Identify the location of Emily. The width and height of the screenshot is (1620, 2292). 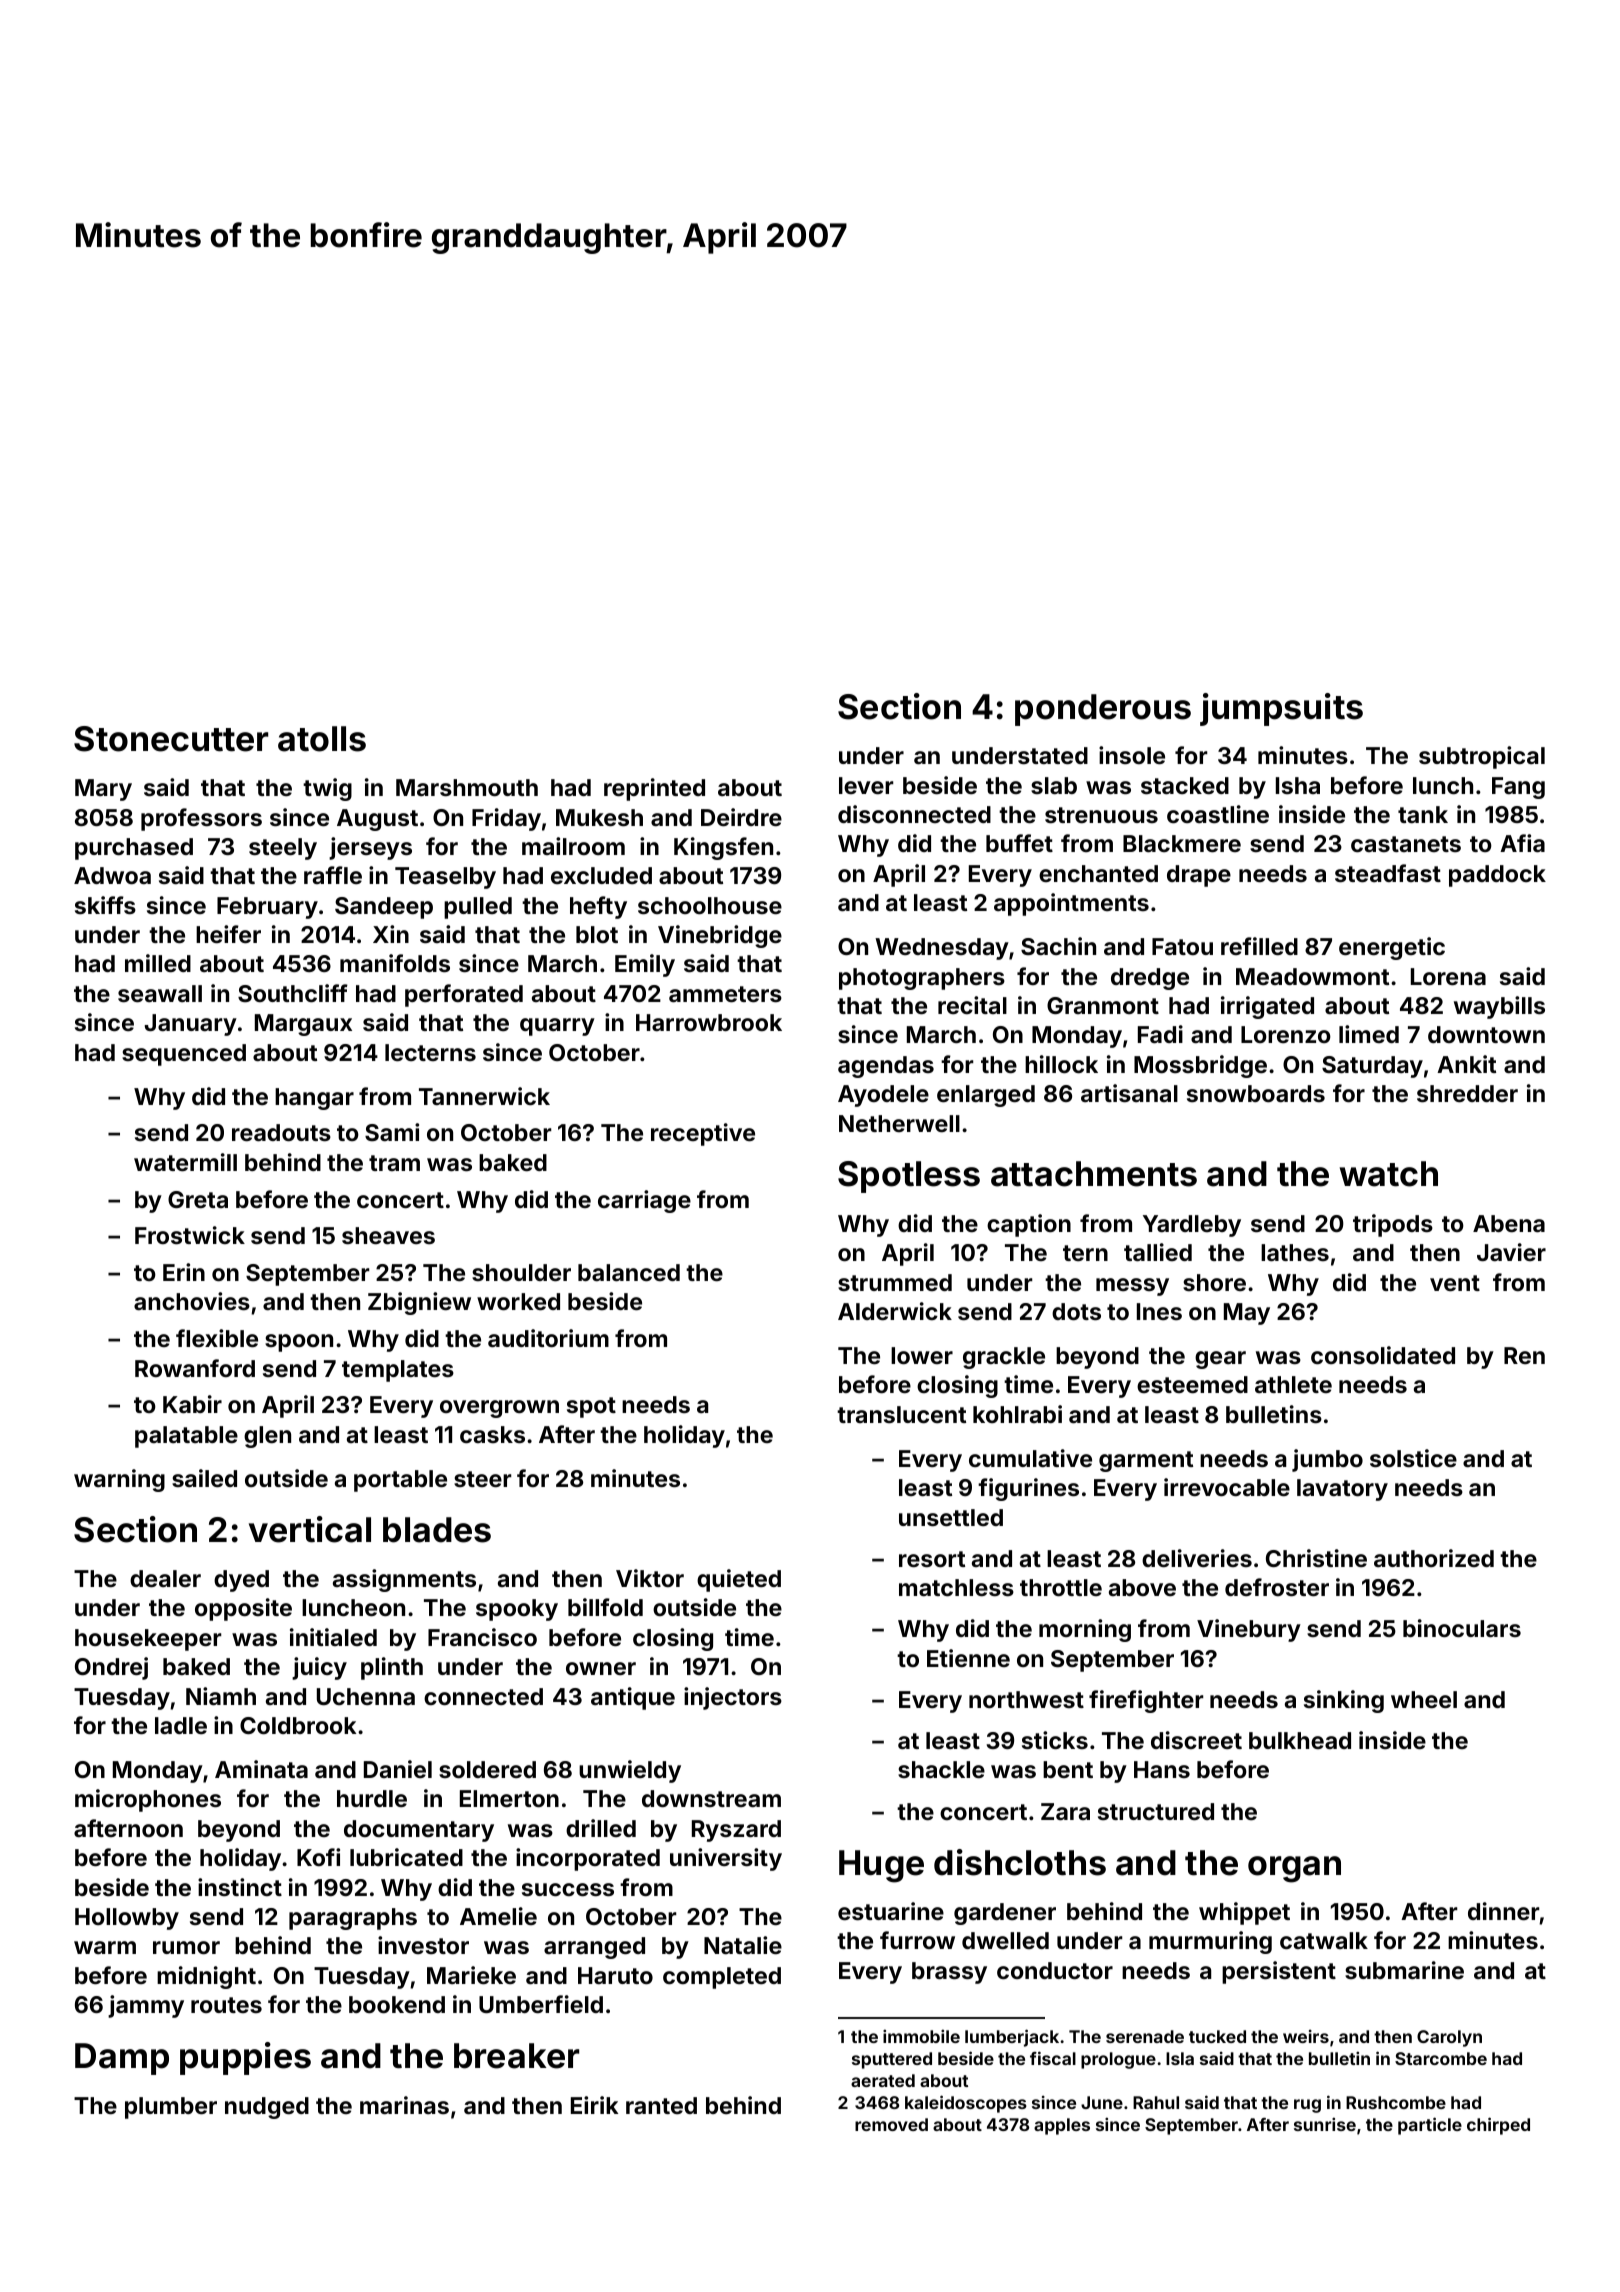
(645, 965).
